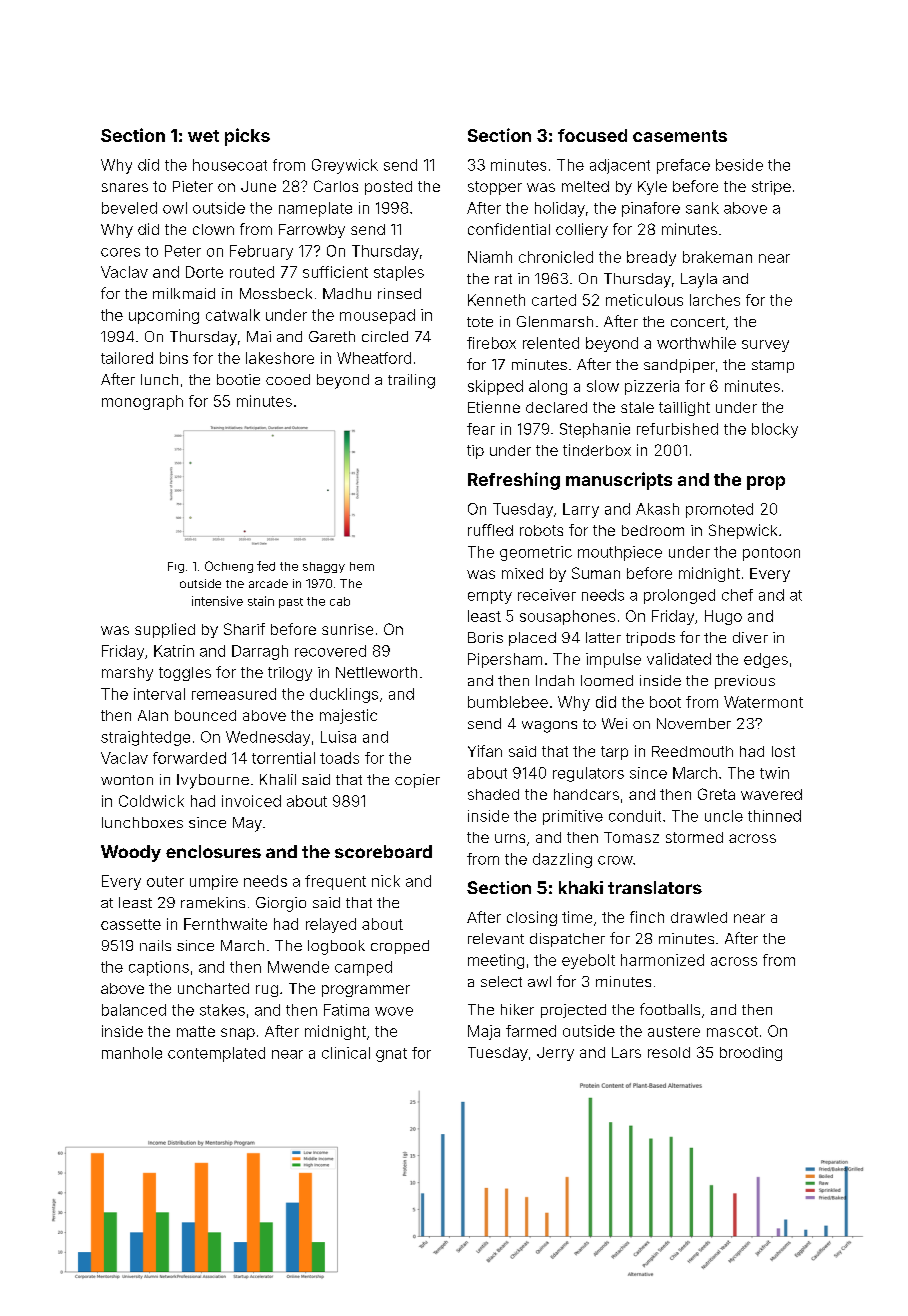  I want to click on manhole, so click(132, 1053).
